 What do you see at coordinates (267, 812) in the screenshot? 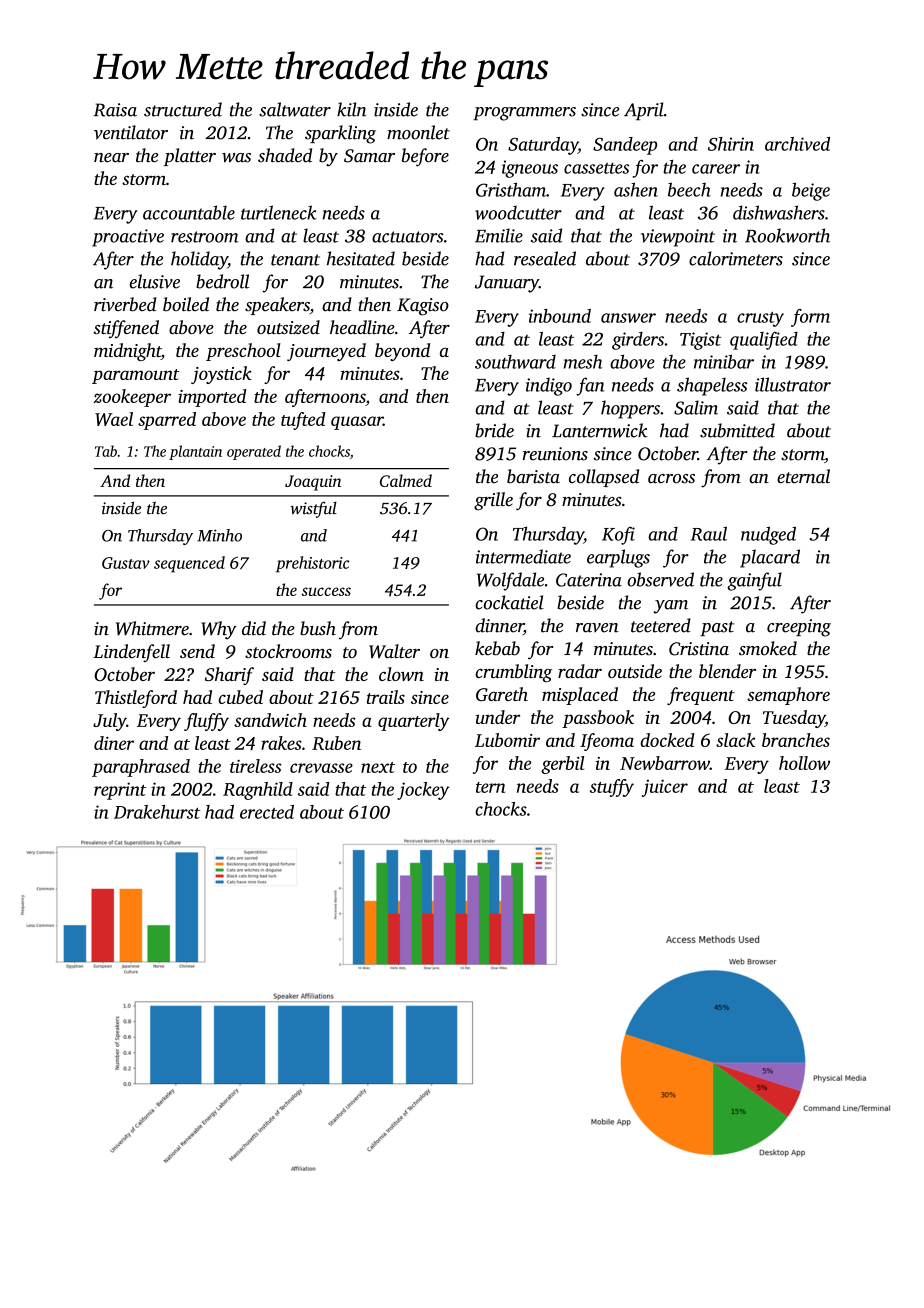
I see `erected` at bounding box center [267, 812].
